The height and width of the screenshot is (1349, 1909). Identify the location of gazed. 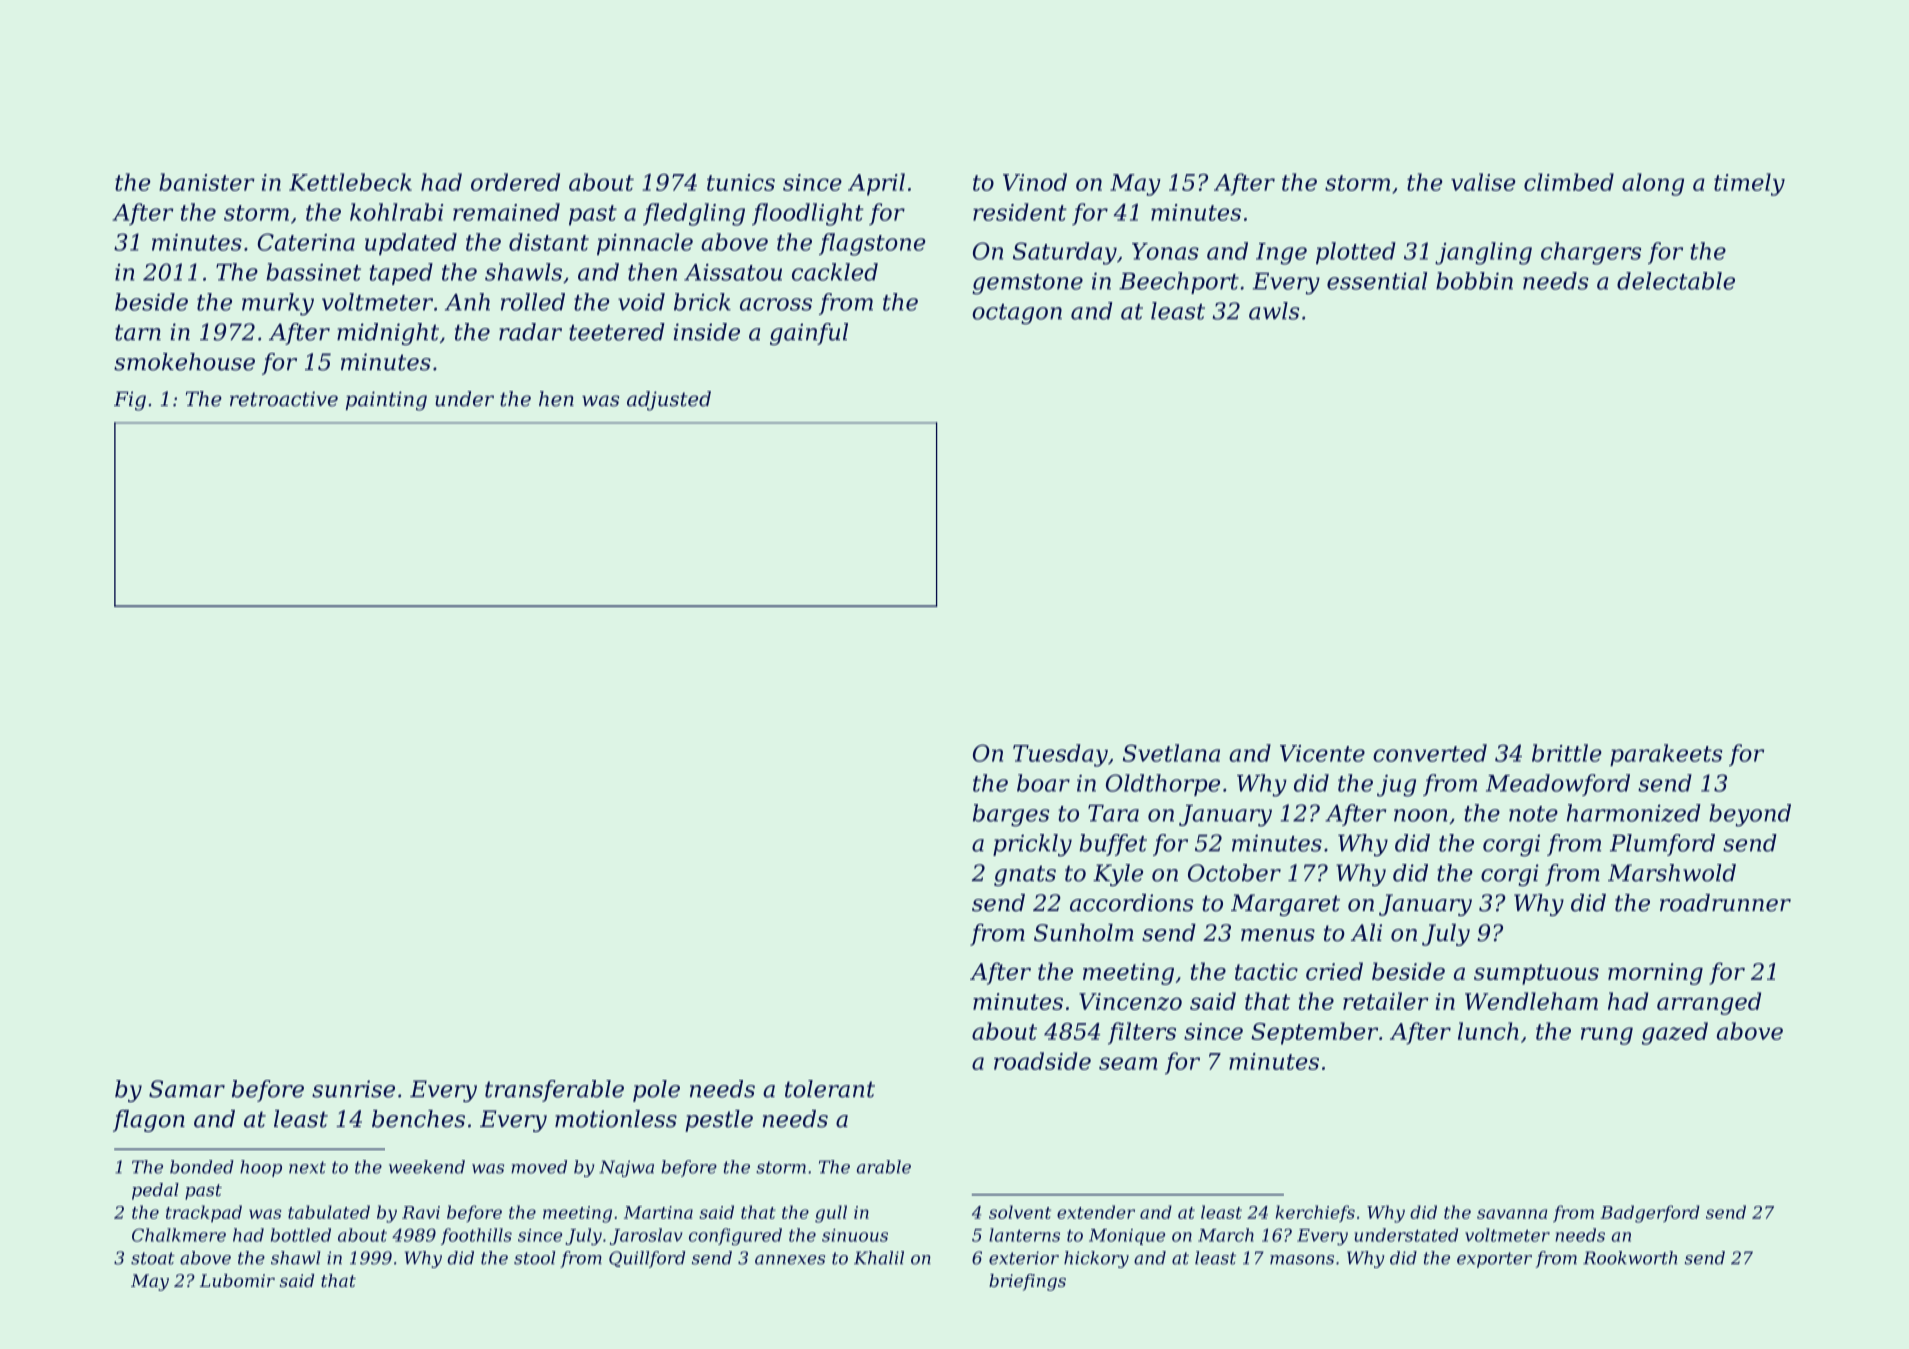
(1675, 1033).
